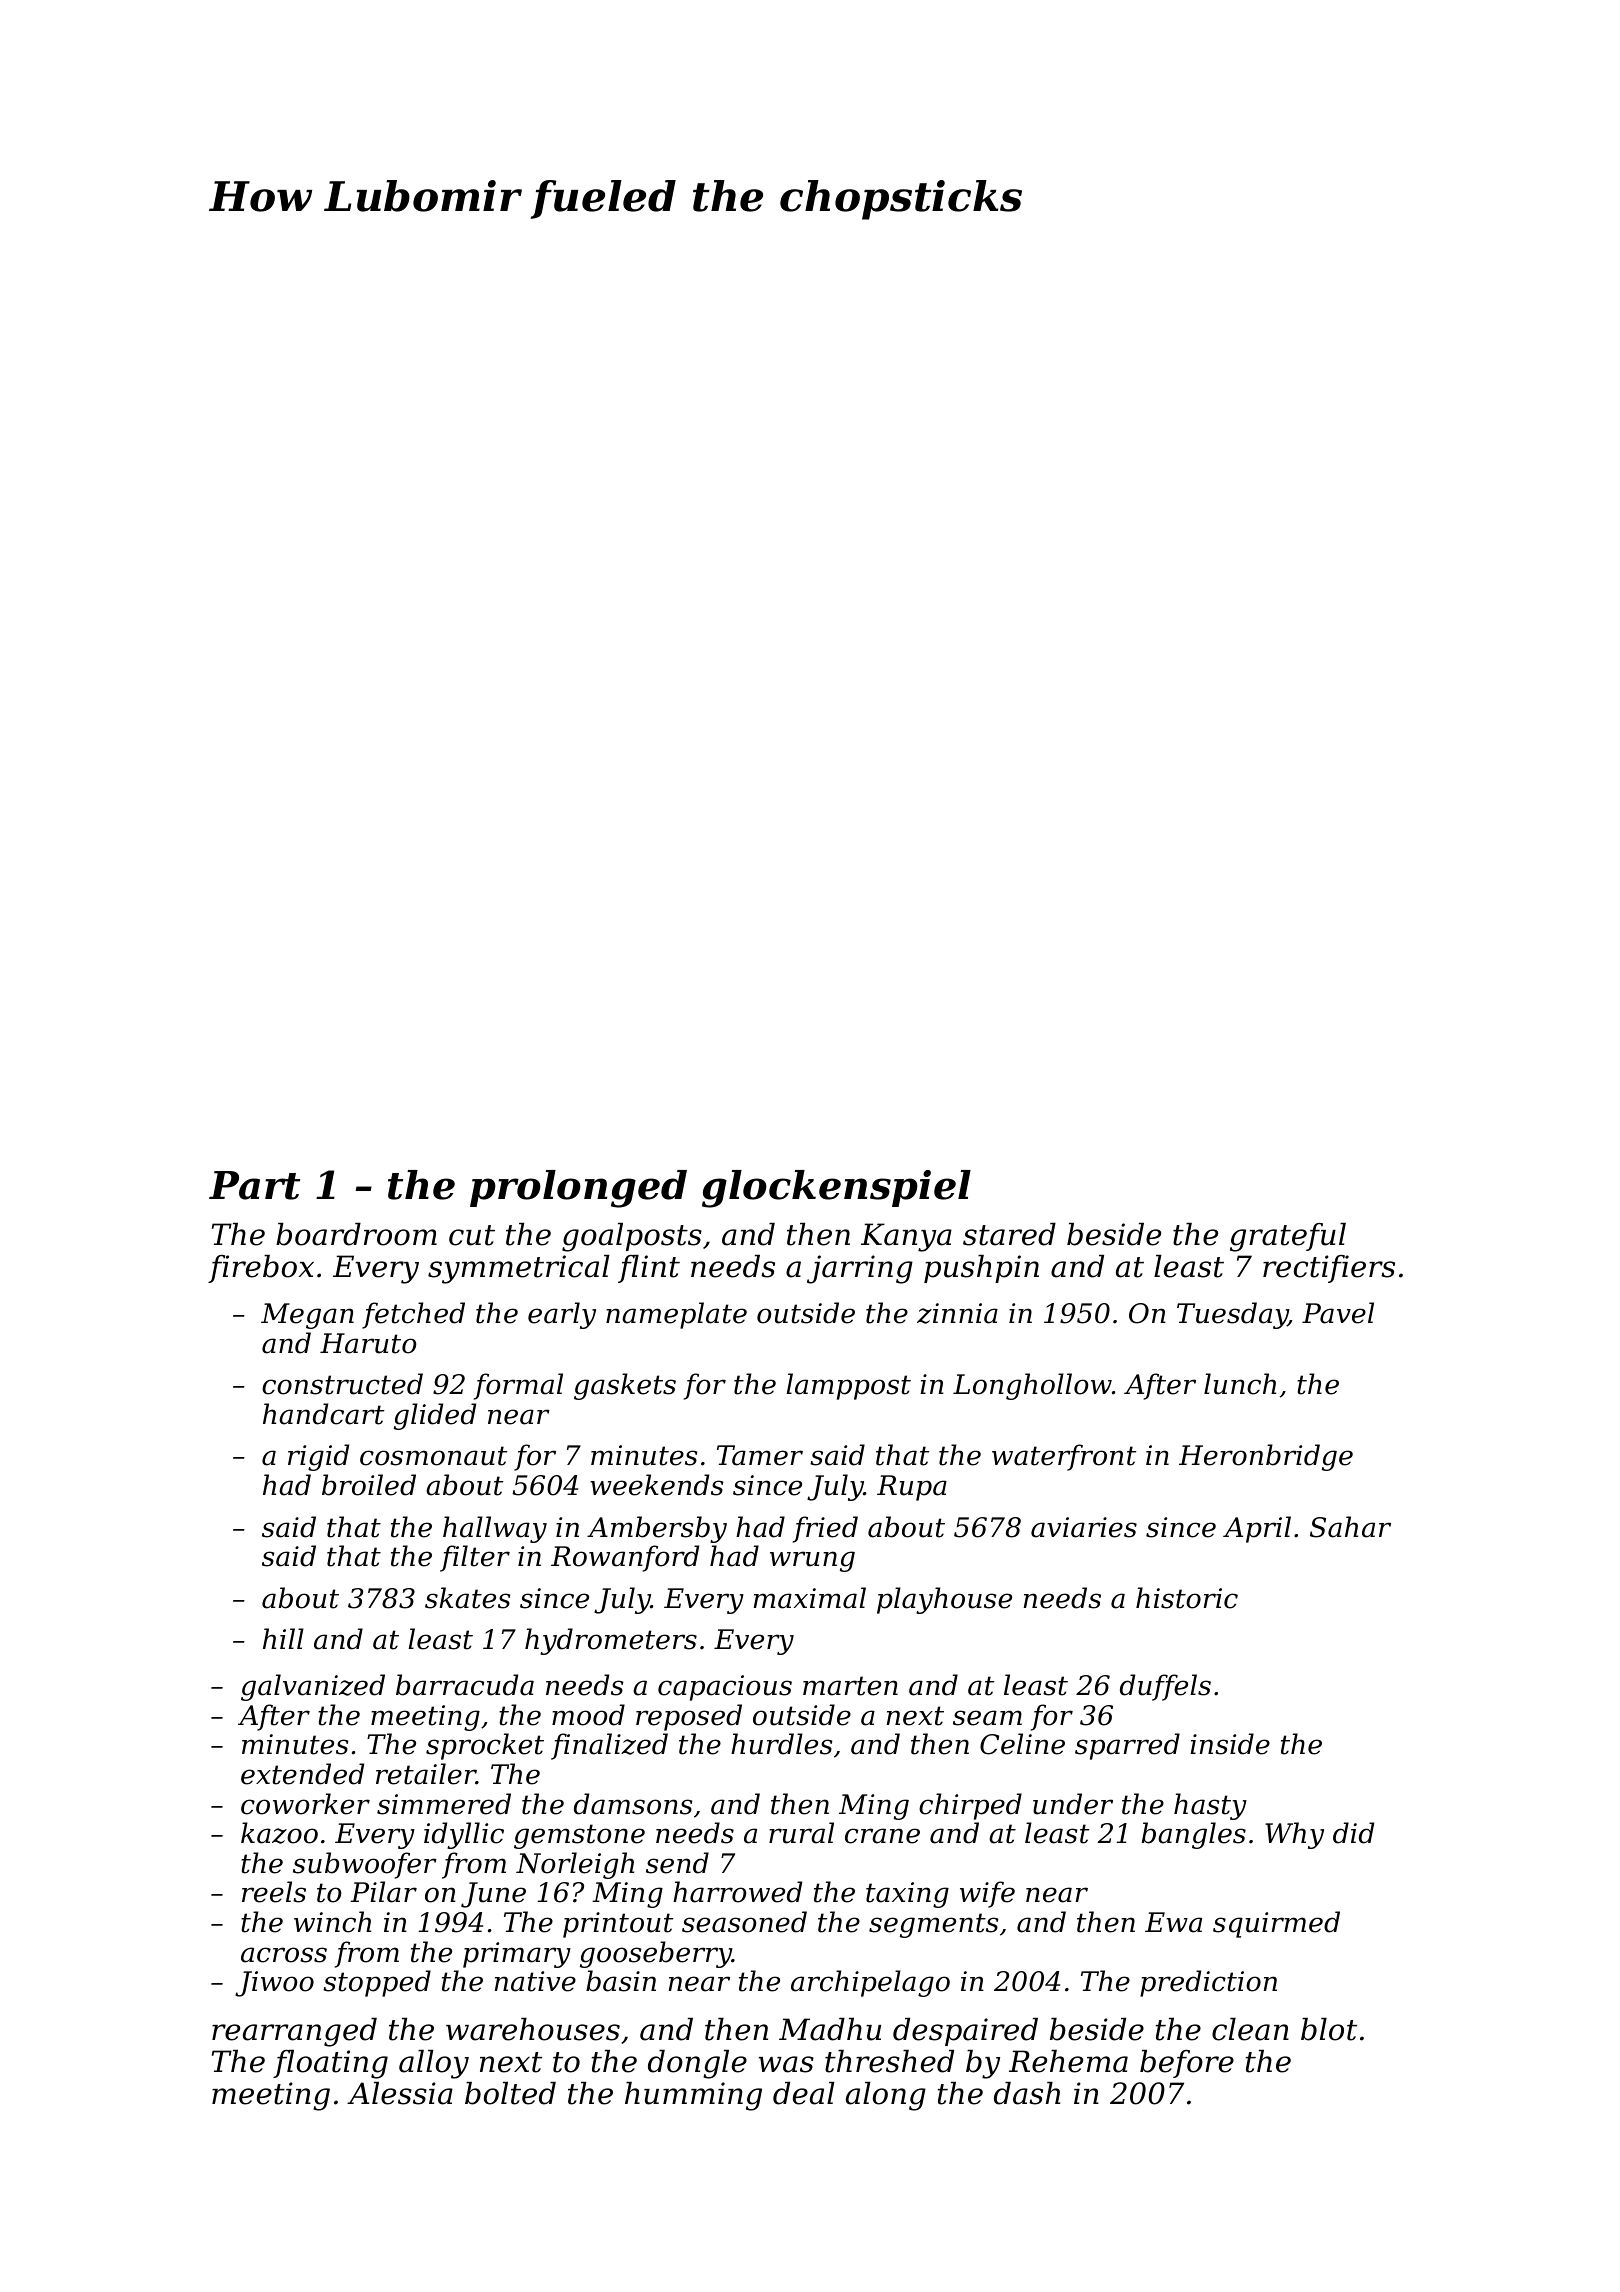  What do you see at coordinates (495, 1529) in the page?
I see `hallway` at bounding box center [495, 1529].
